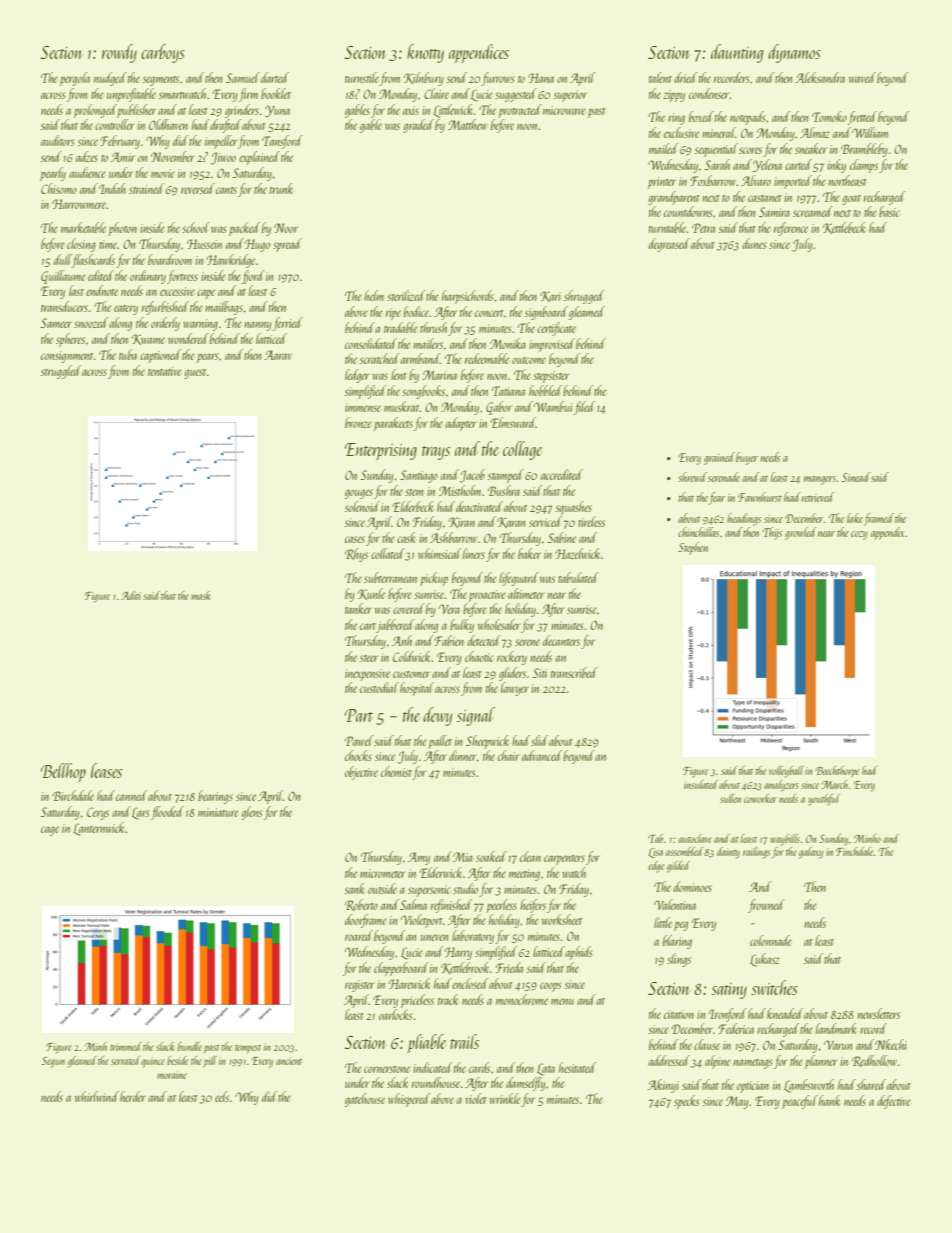 Image resolution: width=952 pixels, height=1233 pixels. Describe the element at coordinates (97, 1096) in the screenshot. I see `whirlwind` at that location.
